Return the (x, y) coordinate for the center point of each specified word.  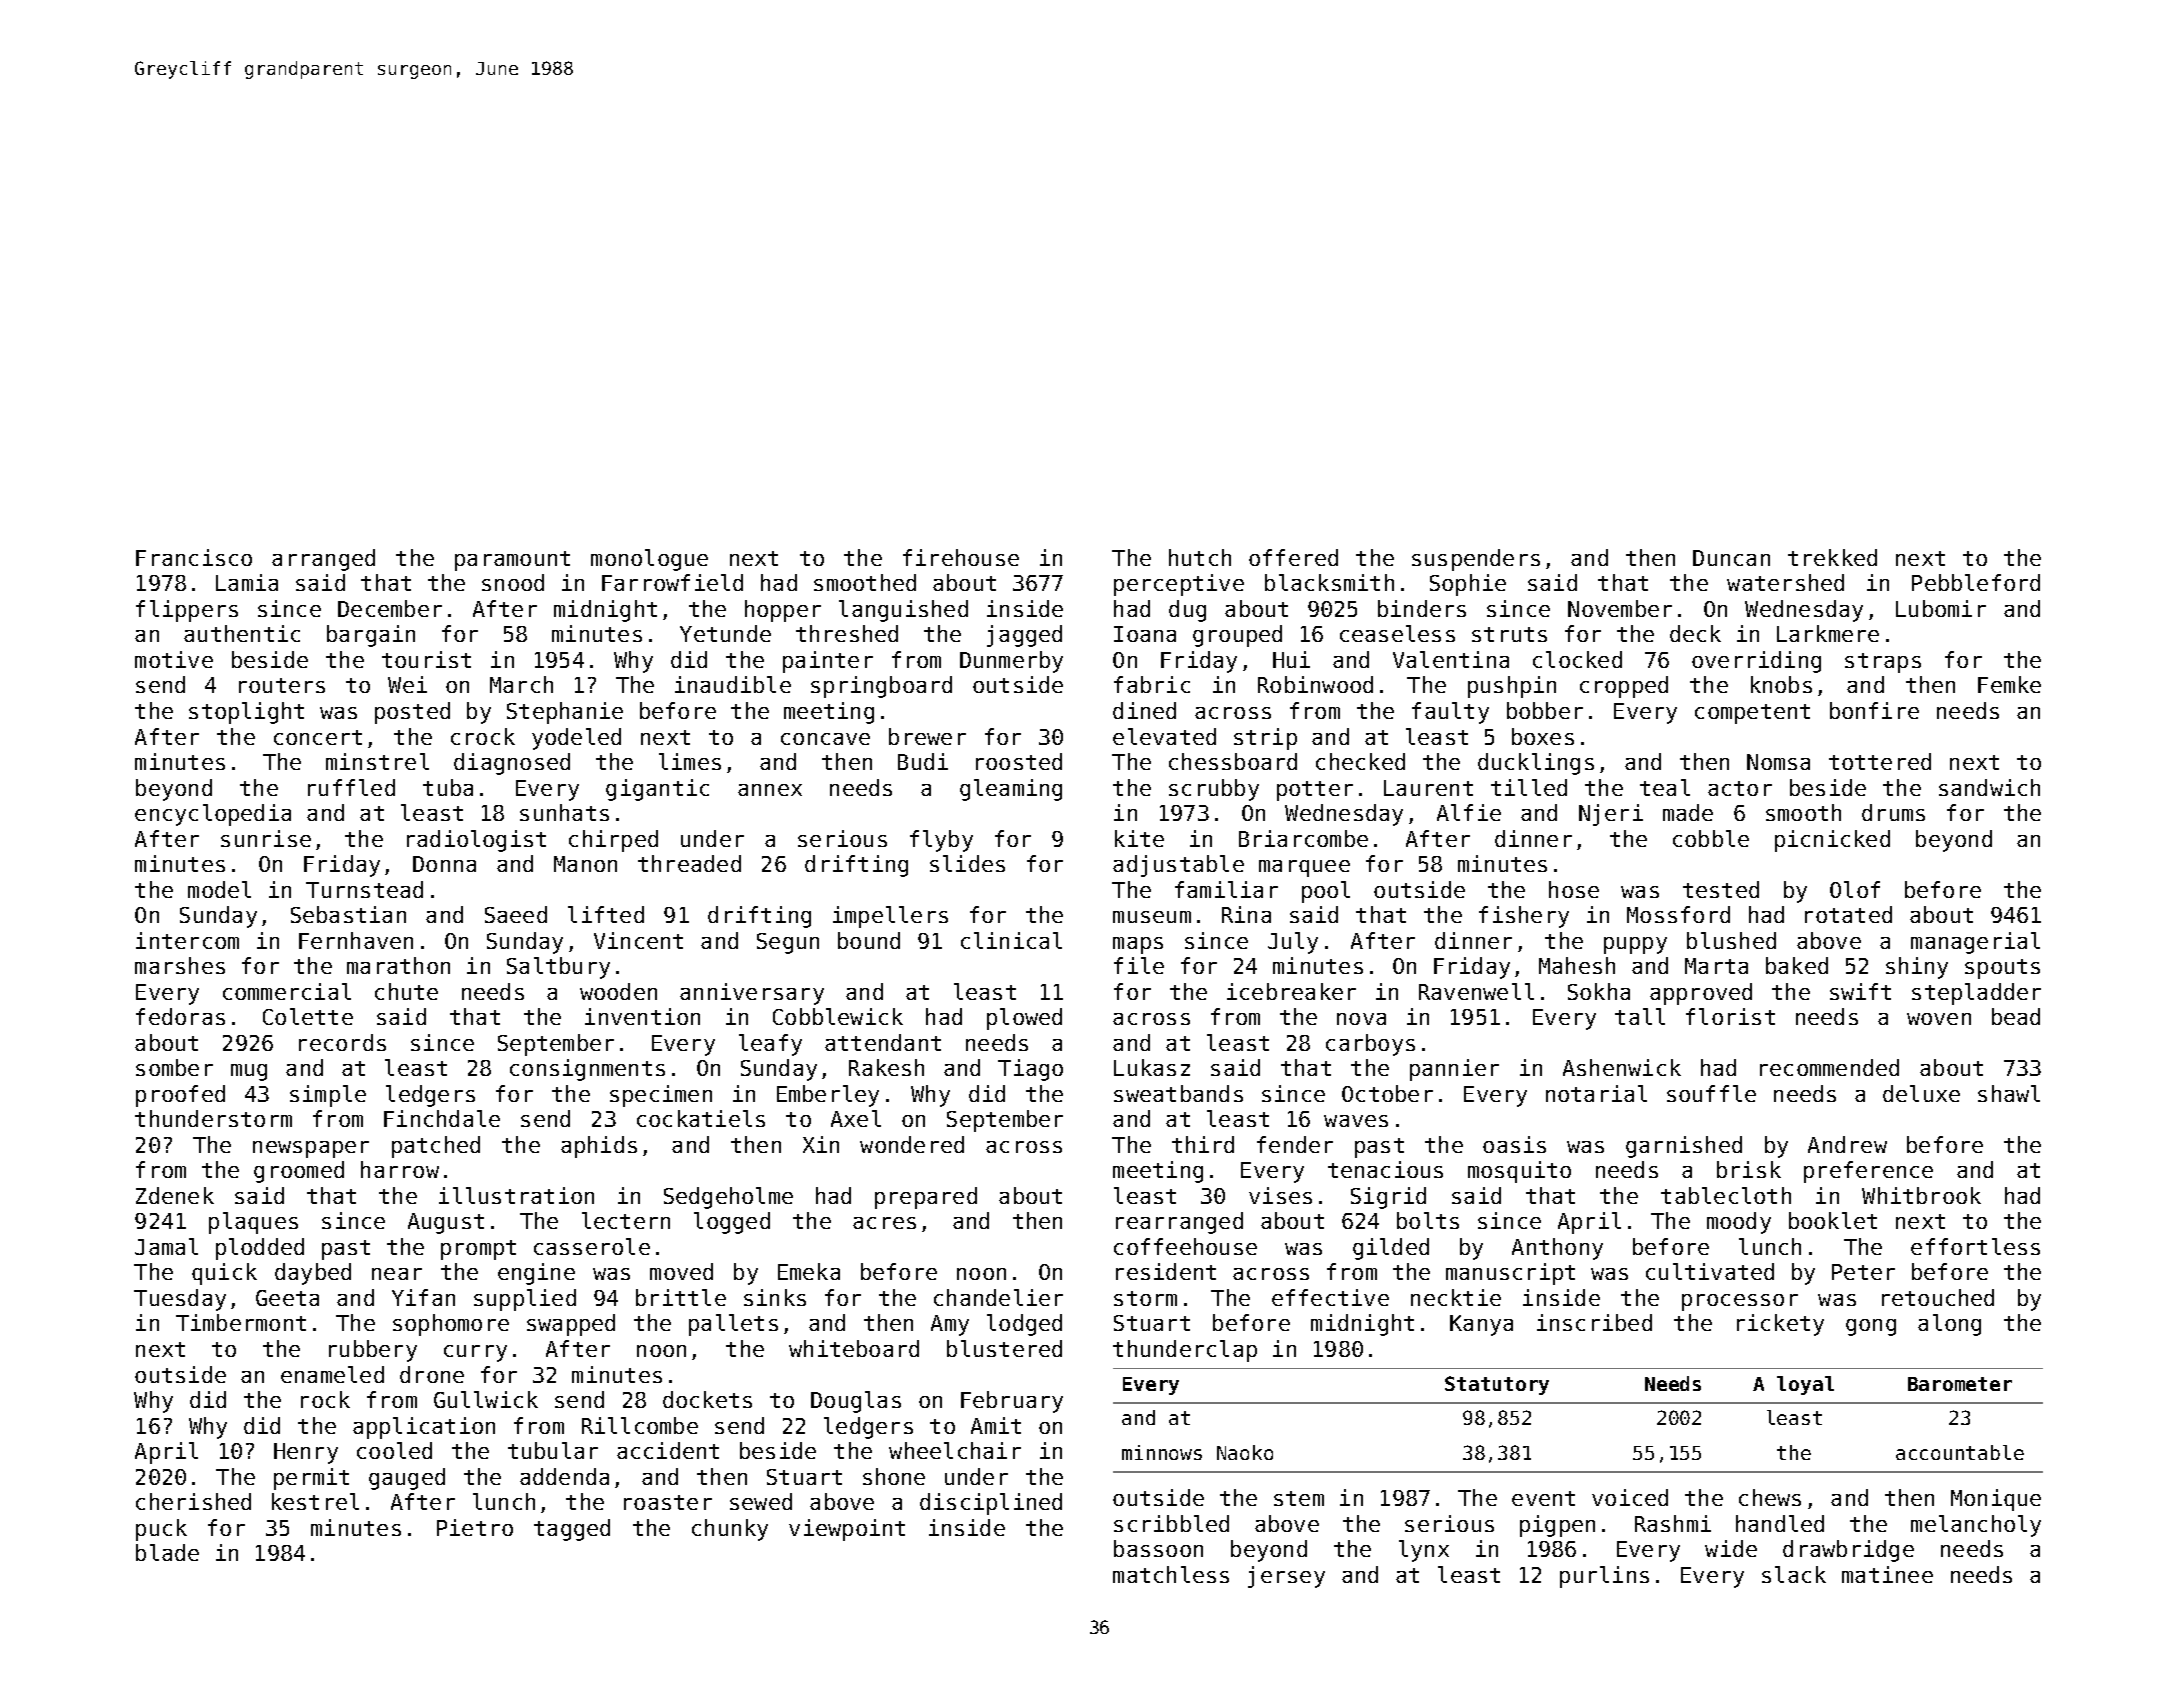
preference (1868, 1172)
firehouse (961, 557)
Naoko (1245, 1452)
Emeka (809, 1271)
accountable (1960, 1452)
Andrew (1847, 1144)
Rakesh (886, 1067)
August (446, 1223)
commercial (287, 991)
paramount (512, 561)
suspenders (1476, 560)
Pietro (475, 1527)
